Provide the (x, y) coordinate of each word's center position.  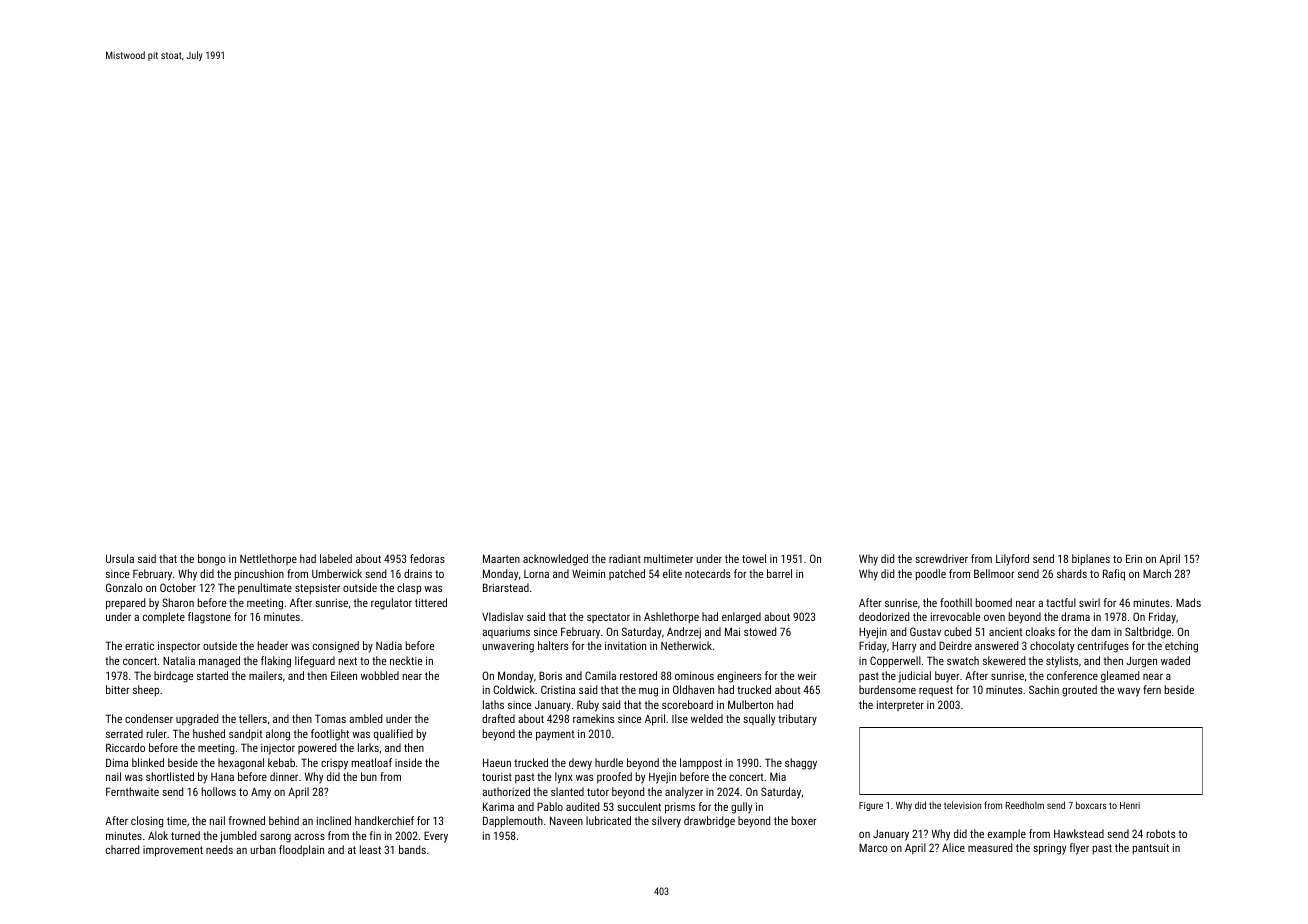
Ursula (120, 558)
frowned (247, 820)
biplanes (1091, 560)
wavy (1128, 692)
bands (412, 849)
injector (278, 749)
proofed (614, 778)
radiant (625, 558)
